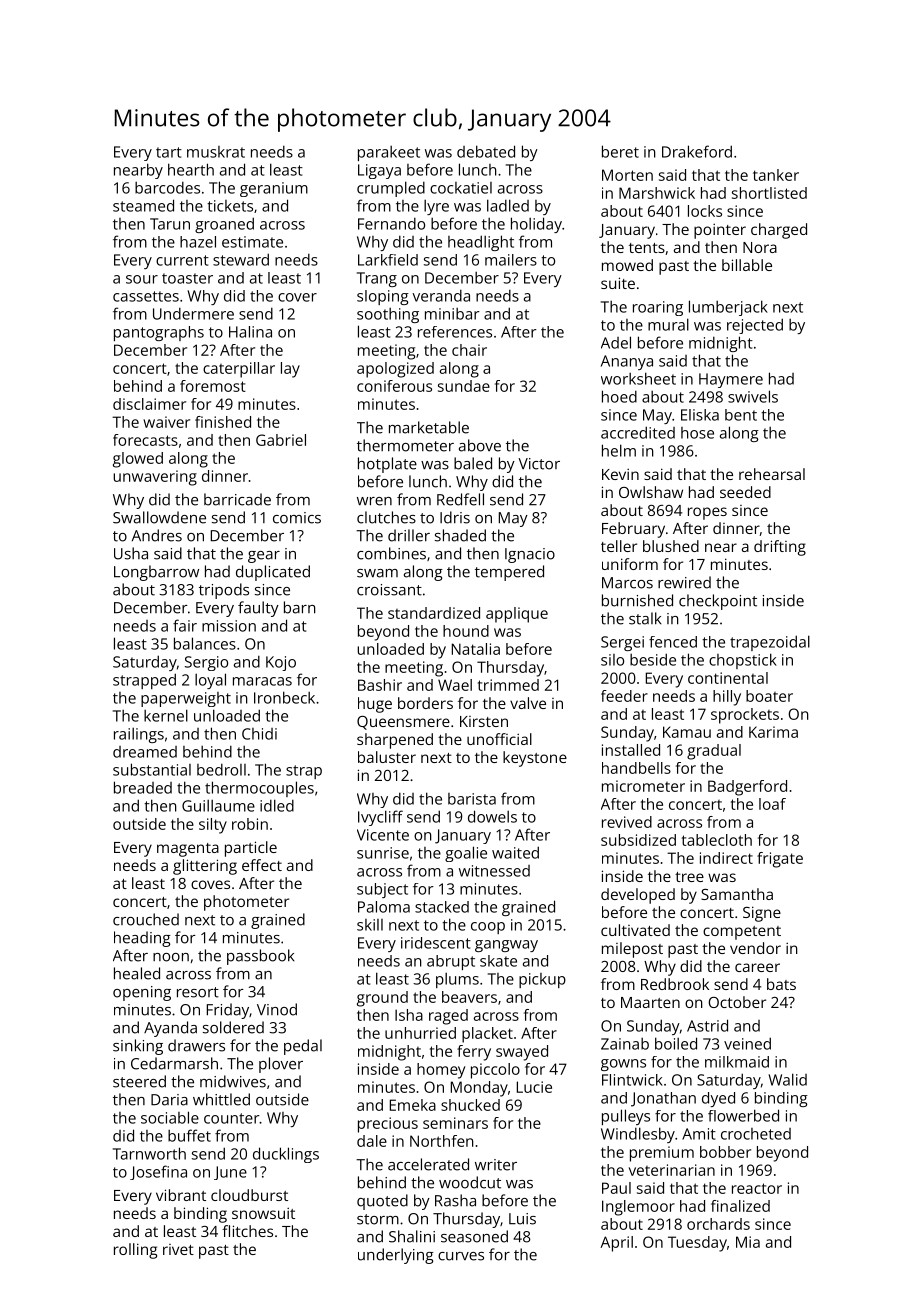 The width and height of the image is (924, 1308). I want to click on bats, so click(781, 984).
